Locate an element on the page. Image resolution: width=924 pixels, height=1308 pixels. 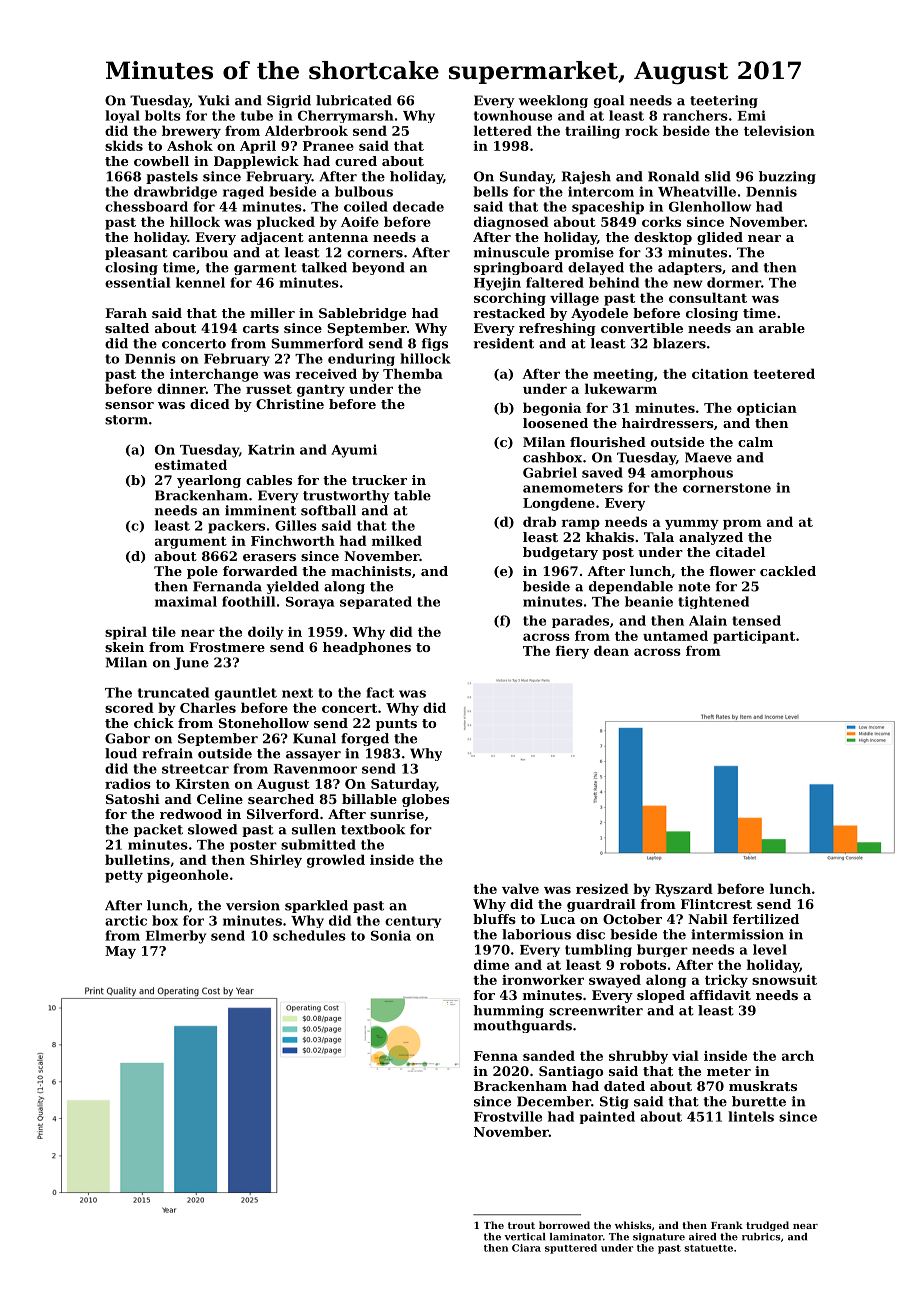
goal is located at coordinates (609, 101).
